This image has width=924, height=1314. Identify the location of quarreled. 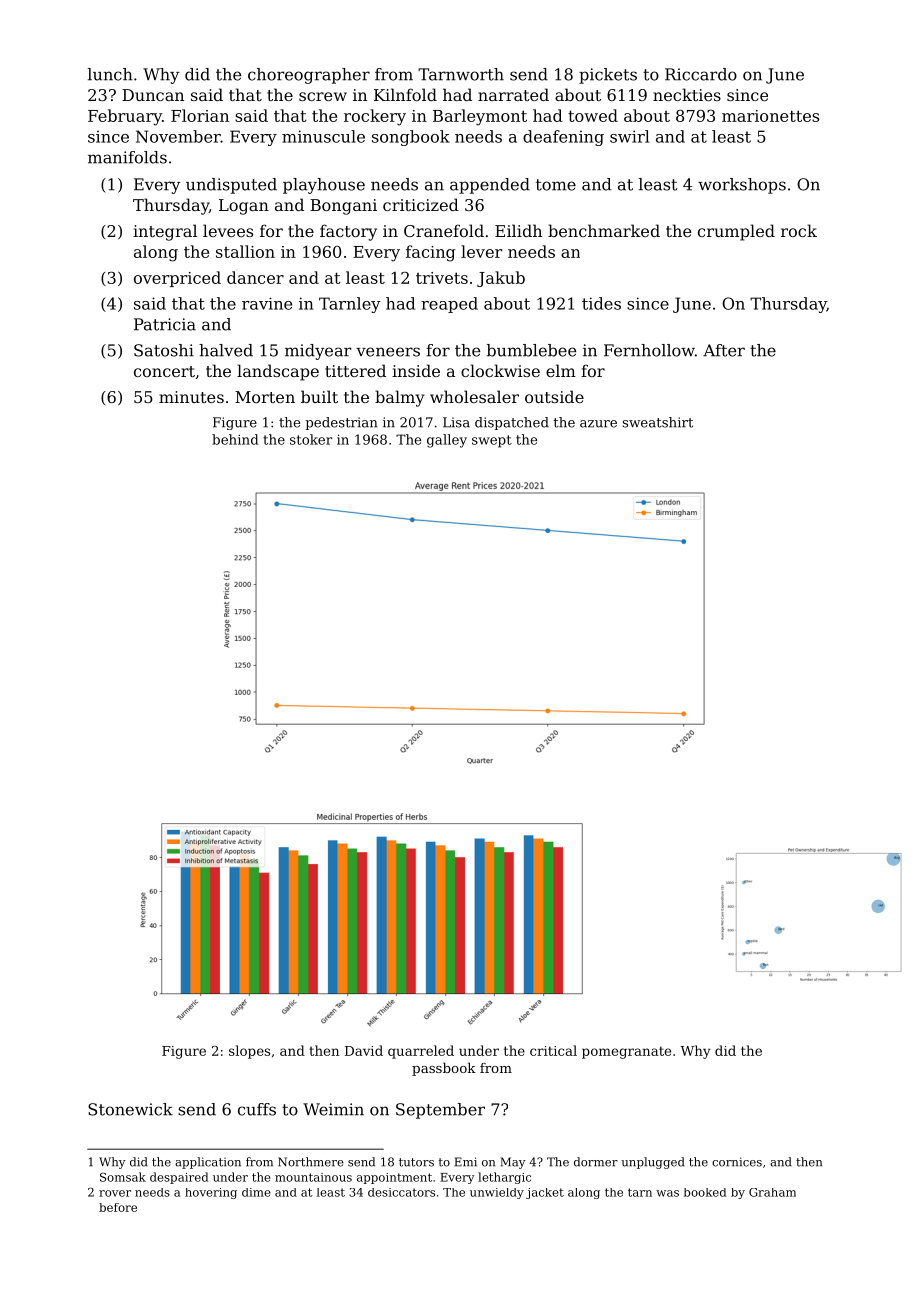
(421, 1052).
